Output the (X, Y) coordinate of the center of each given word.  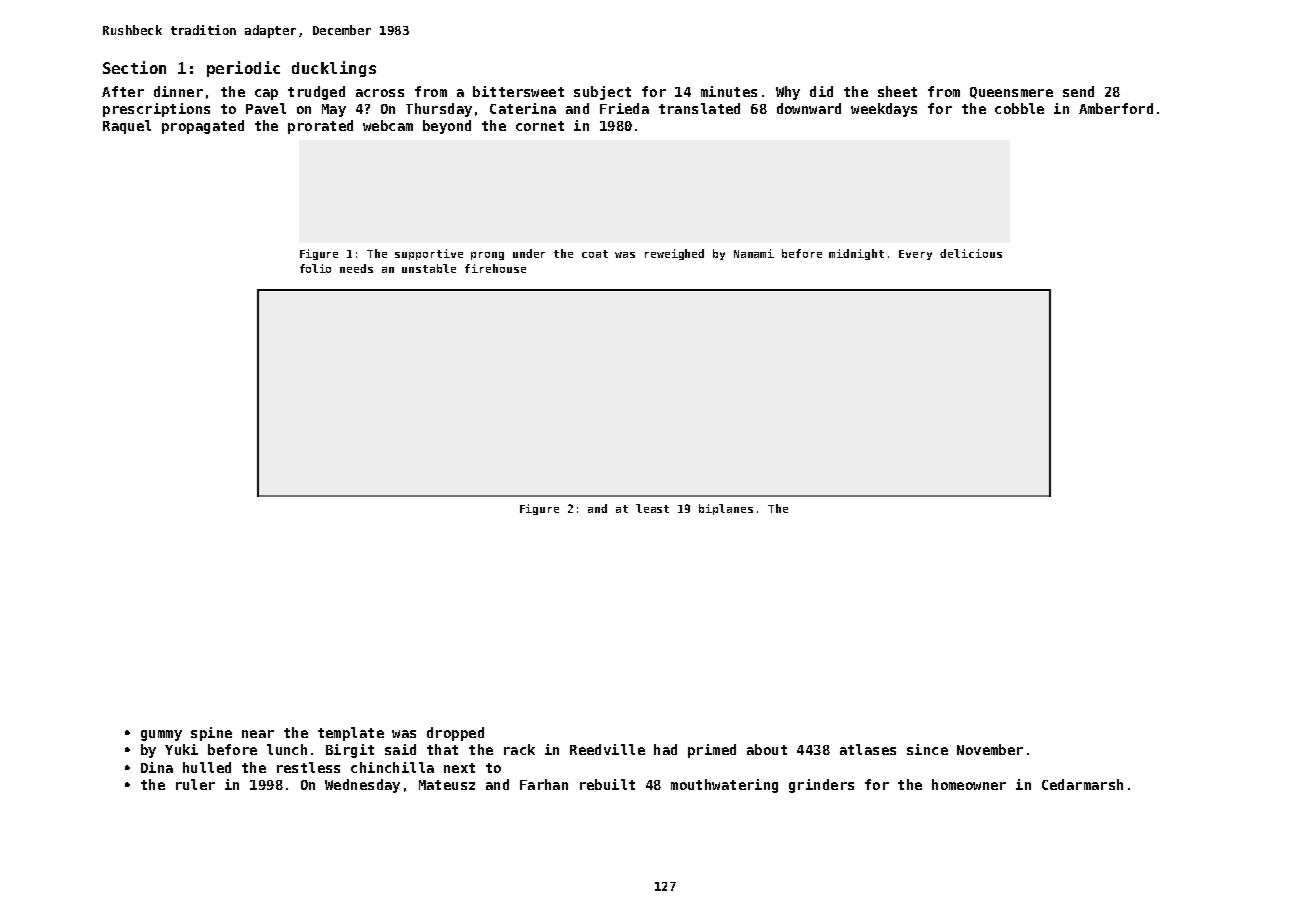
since (927, 749)
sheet (897, 91)
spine (211, 734)
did (821, 91)
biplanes (726, 509)
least (652, 508)
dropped (455, 734)
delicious (971, 253)
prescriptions (156, 110)
